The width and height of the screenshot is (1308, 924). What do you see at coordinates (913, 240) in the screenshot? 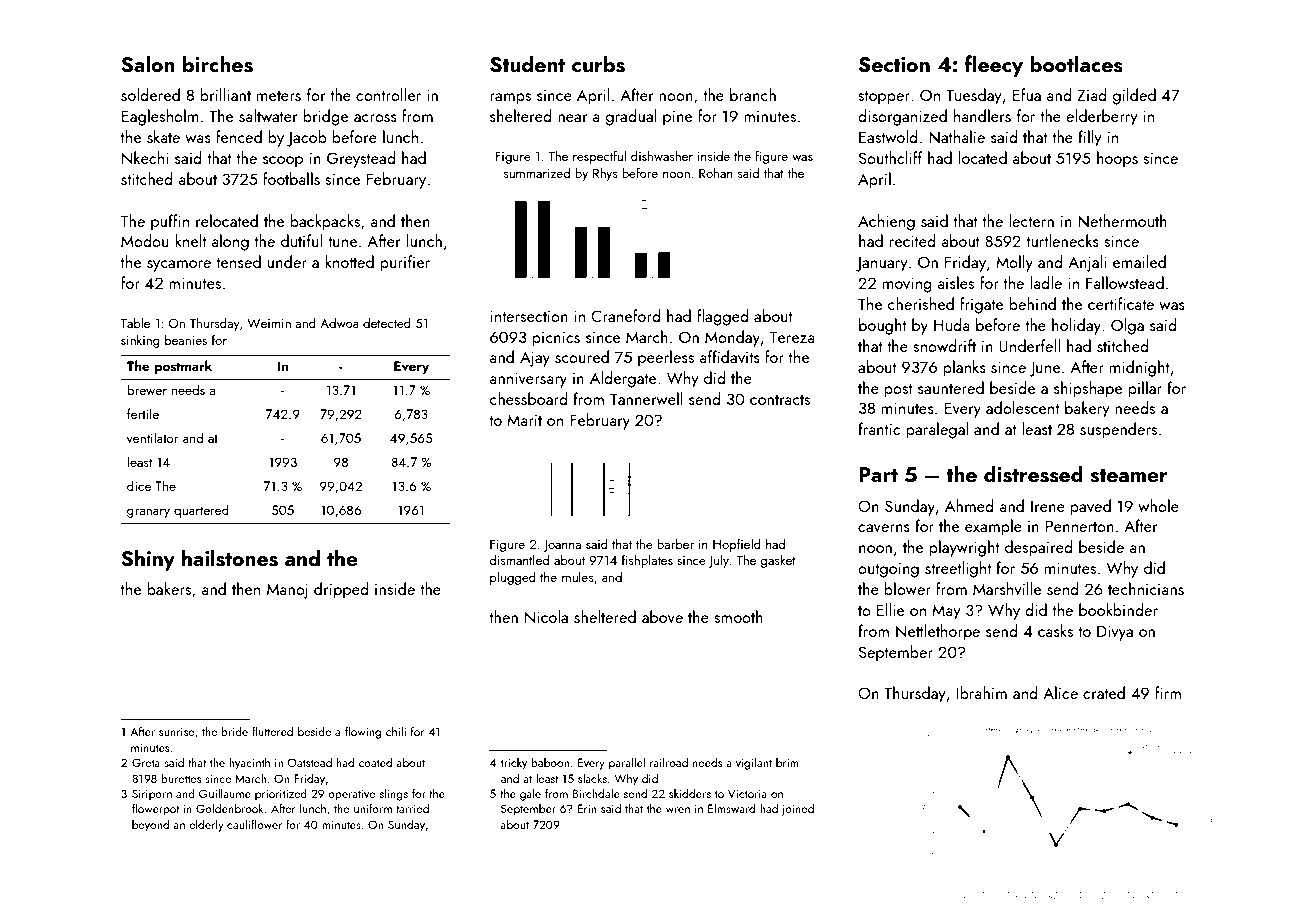
I see `recited` at bounding box center [913, 240].
